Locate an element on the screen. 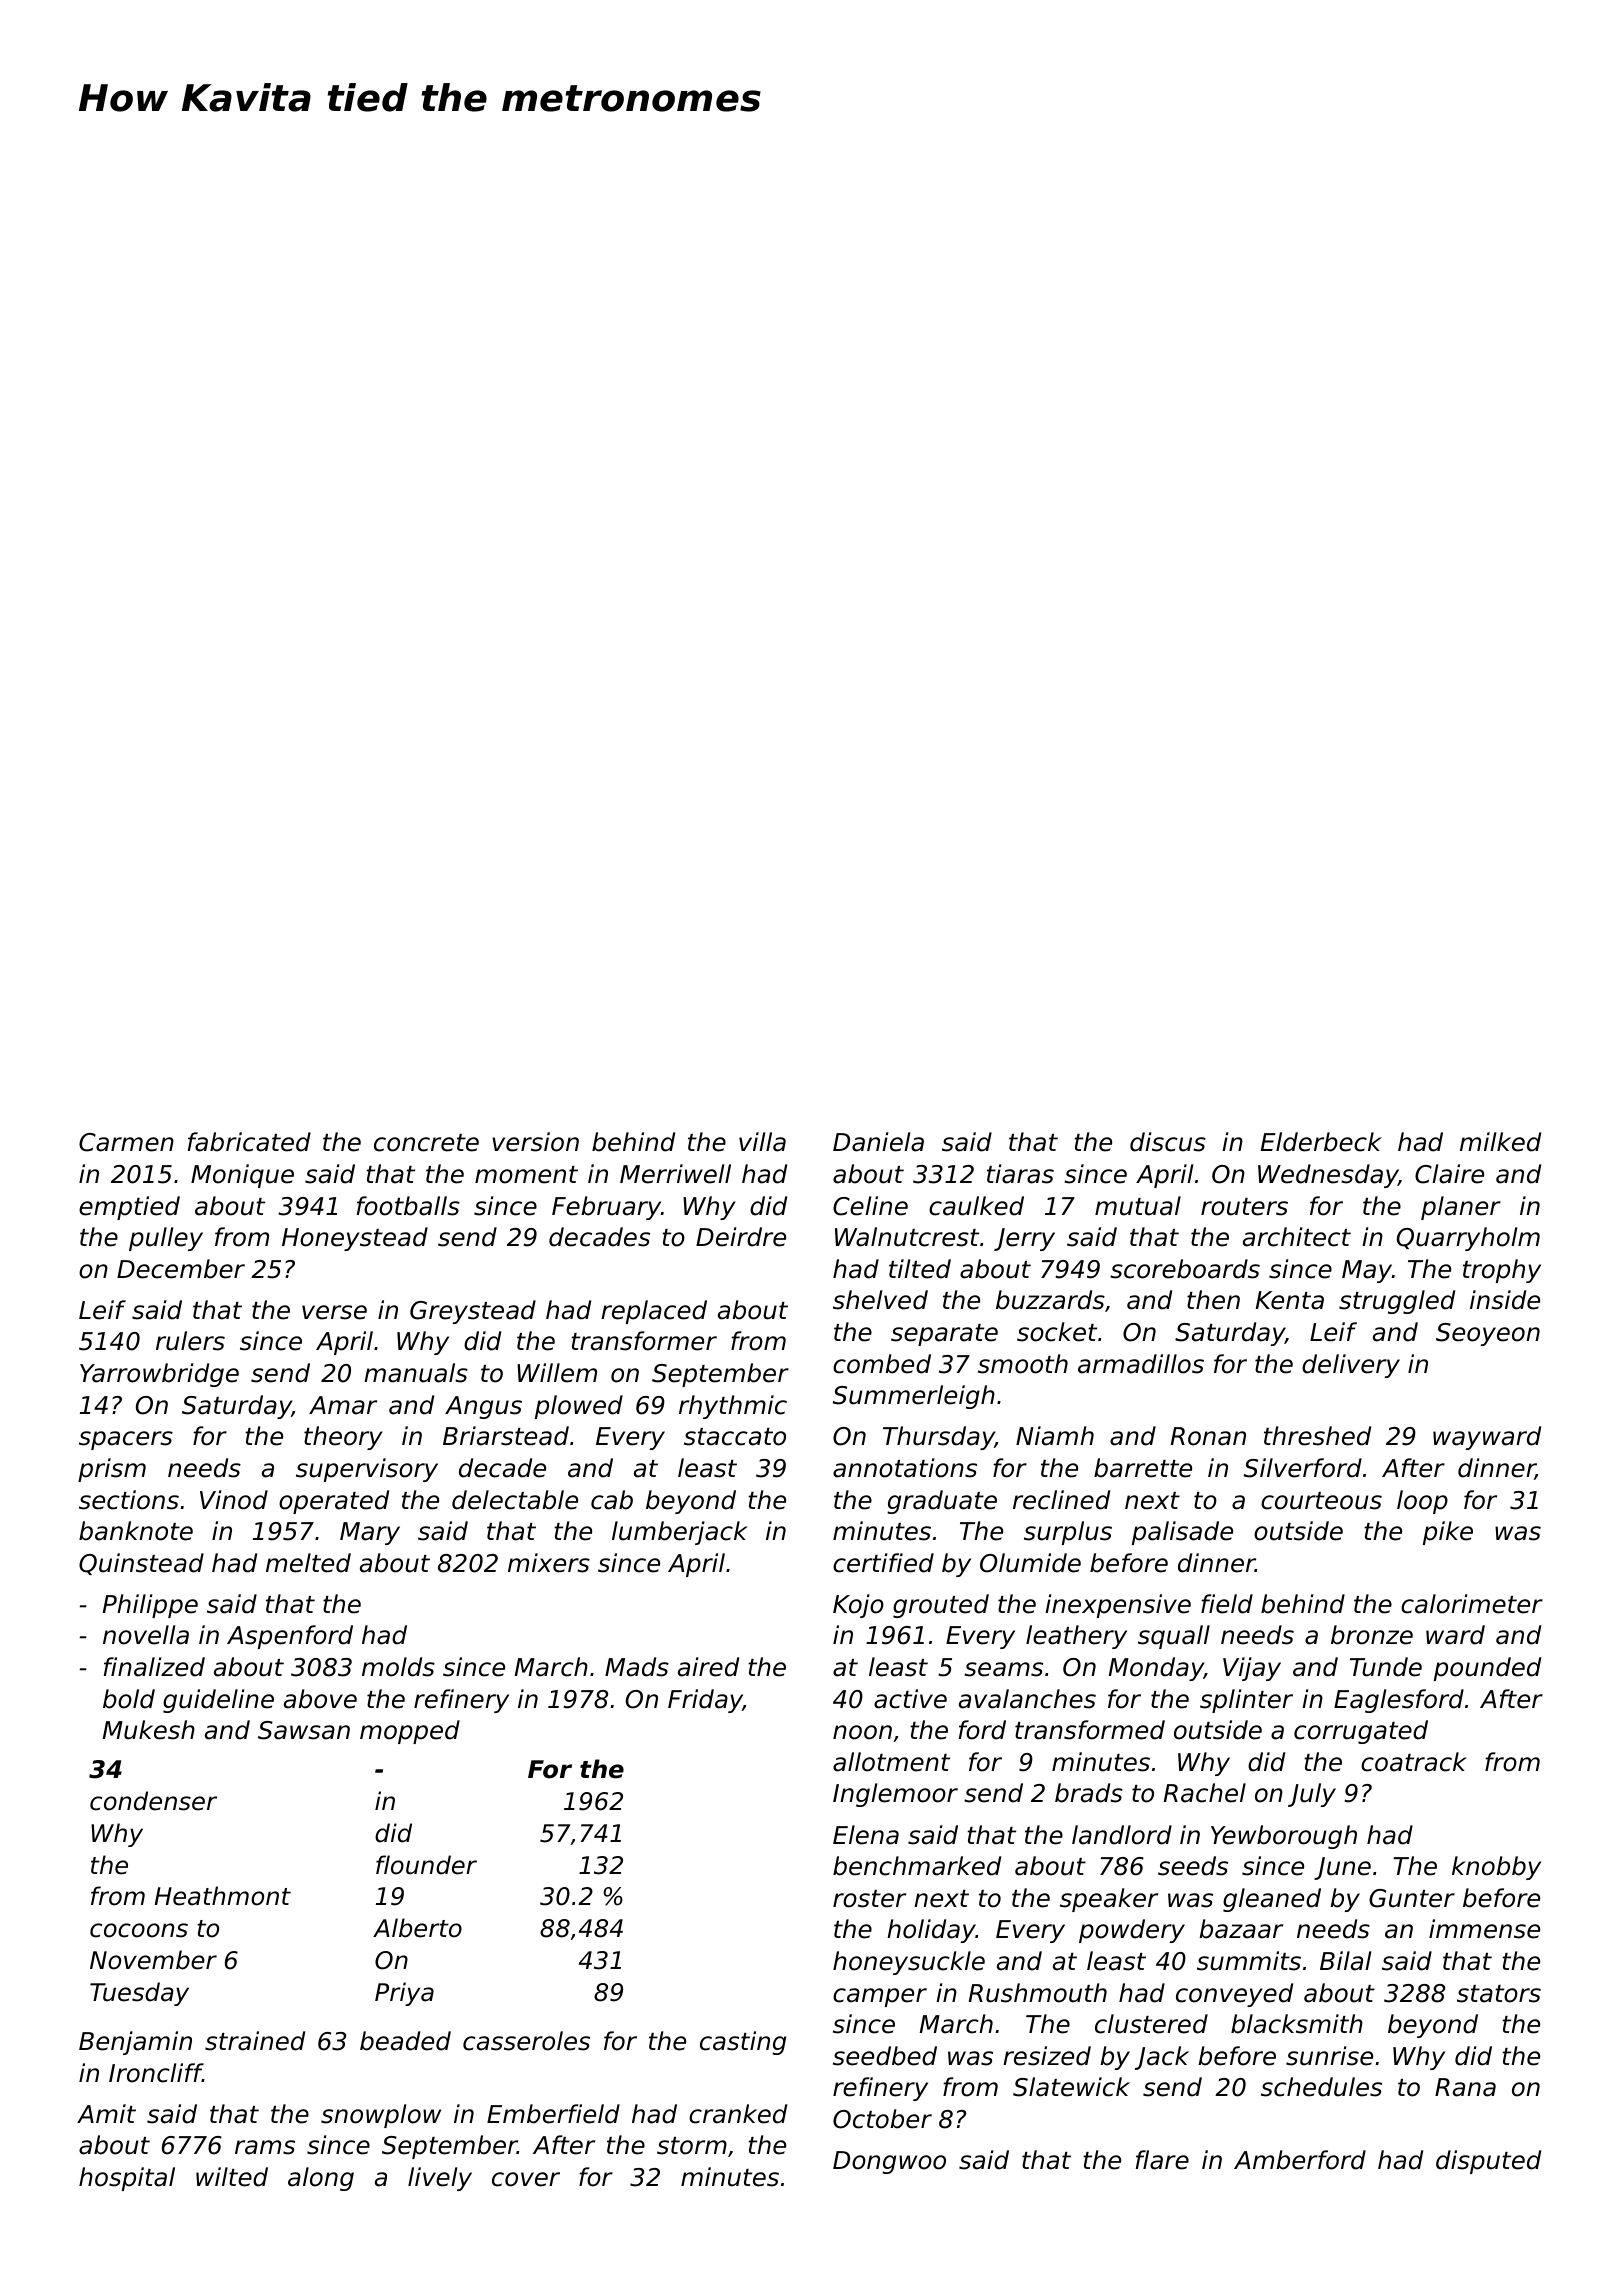 The height and width of the screenshot is (2292, 1620). Rachel is located at coordinates (1205, 1793).
